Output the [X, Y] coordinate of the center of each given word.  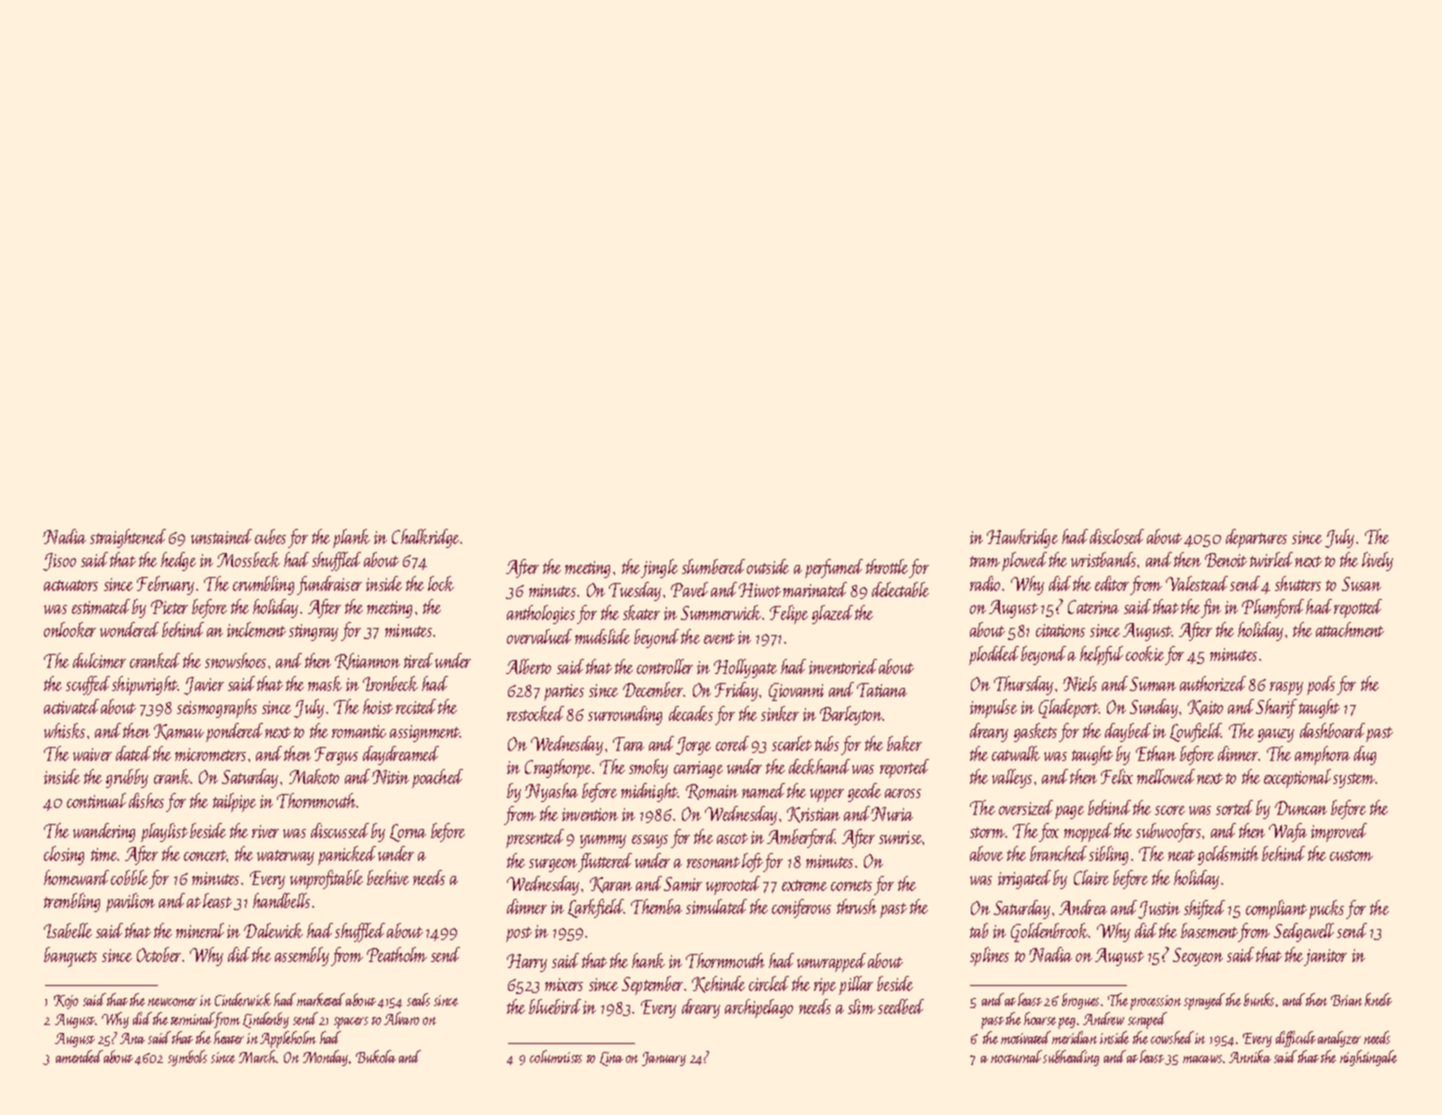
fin [1211, 608]
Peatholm [397, 954]
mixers [564, 984]
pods [1321, 685]
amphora [1322, 755]
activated [71, 706]
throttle [887, 566]
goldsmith [1228, 855]
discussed [340, 830]
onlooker [70, 629]
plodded [994, 655]
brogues [1080, 1001]
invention [590, 814]
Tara [628, 744]
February [165, 585]
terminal [193, 1020]
